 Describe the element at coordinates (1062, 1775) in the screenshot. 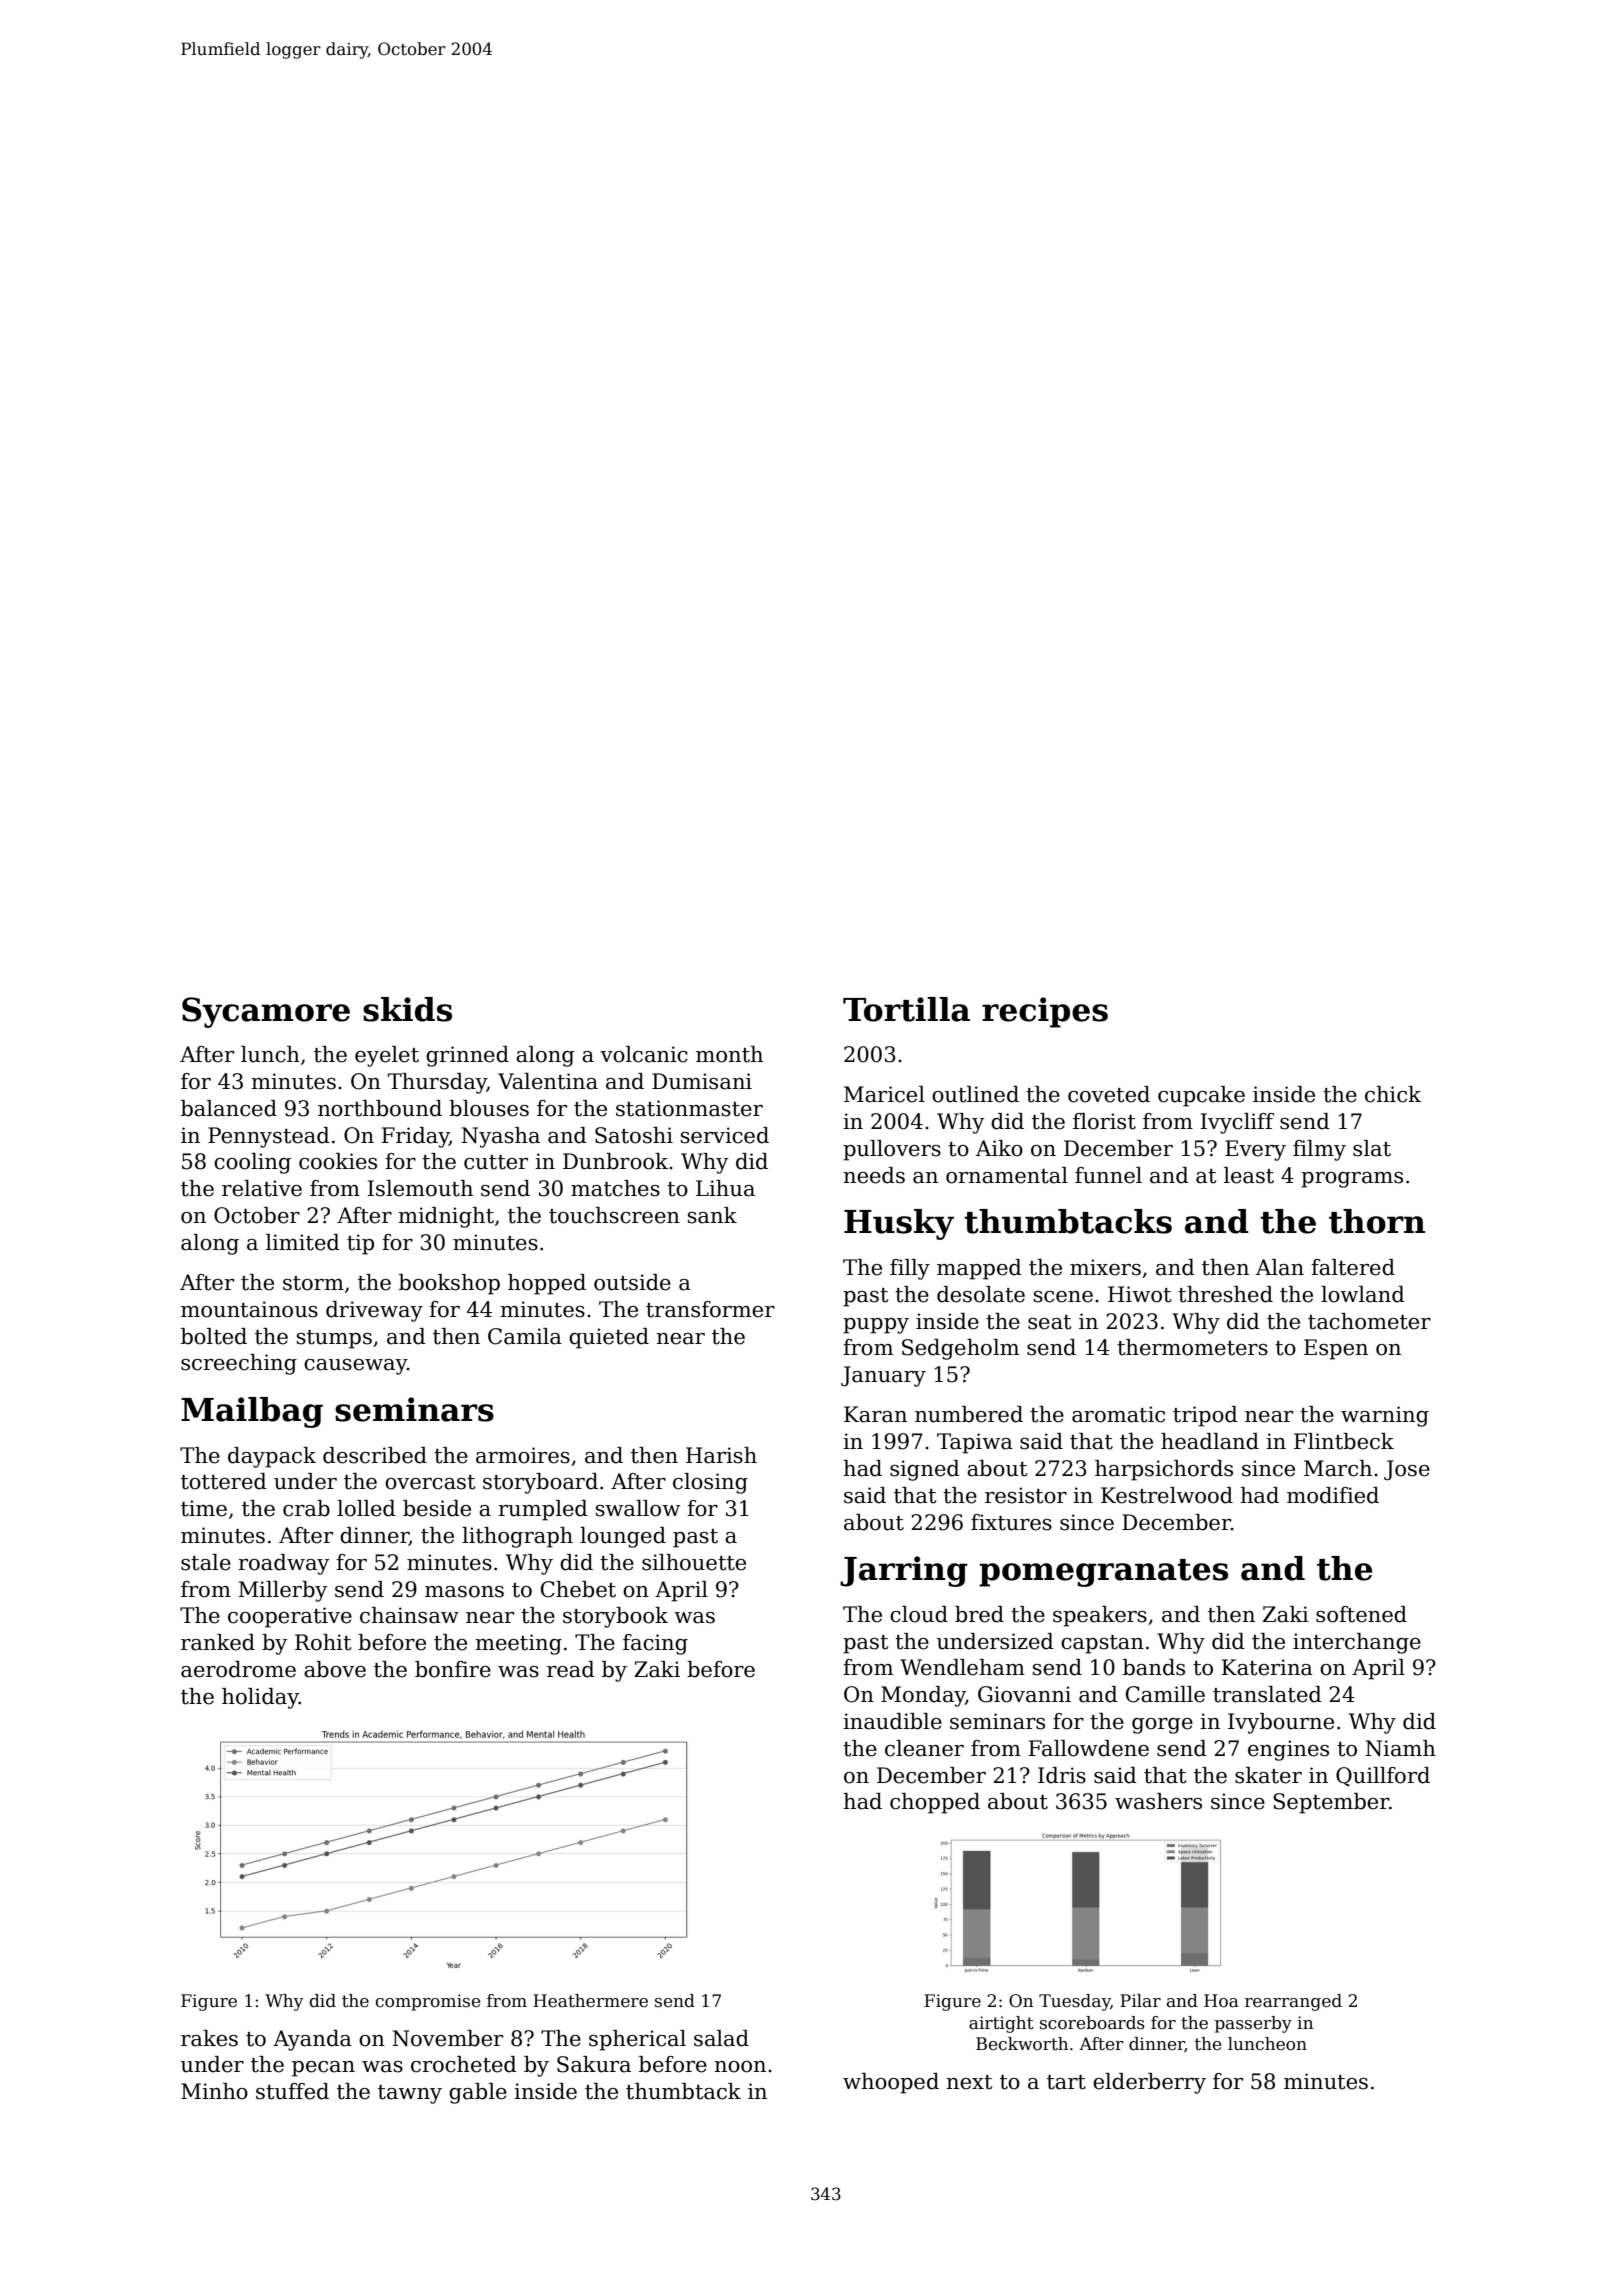

I see `Idris` at that location.
